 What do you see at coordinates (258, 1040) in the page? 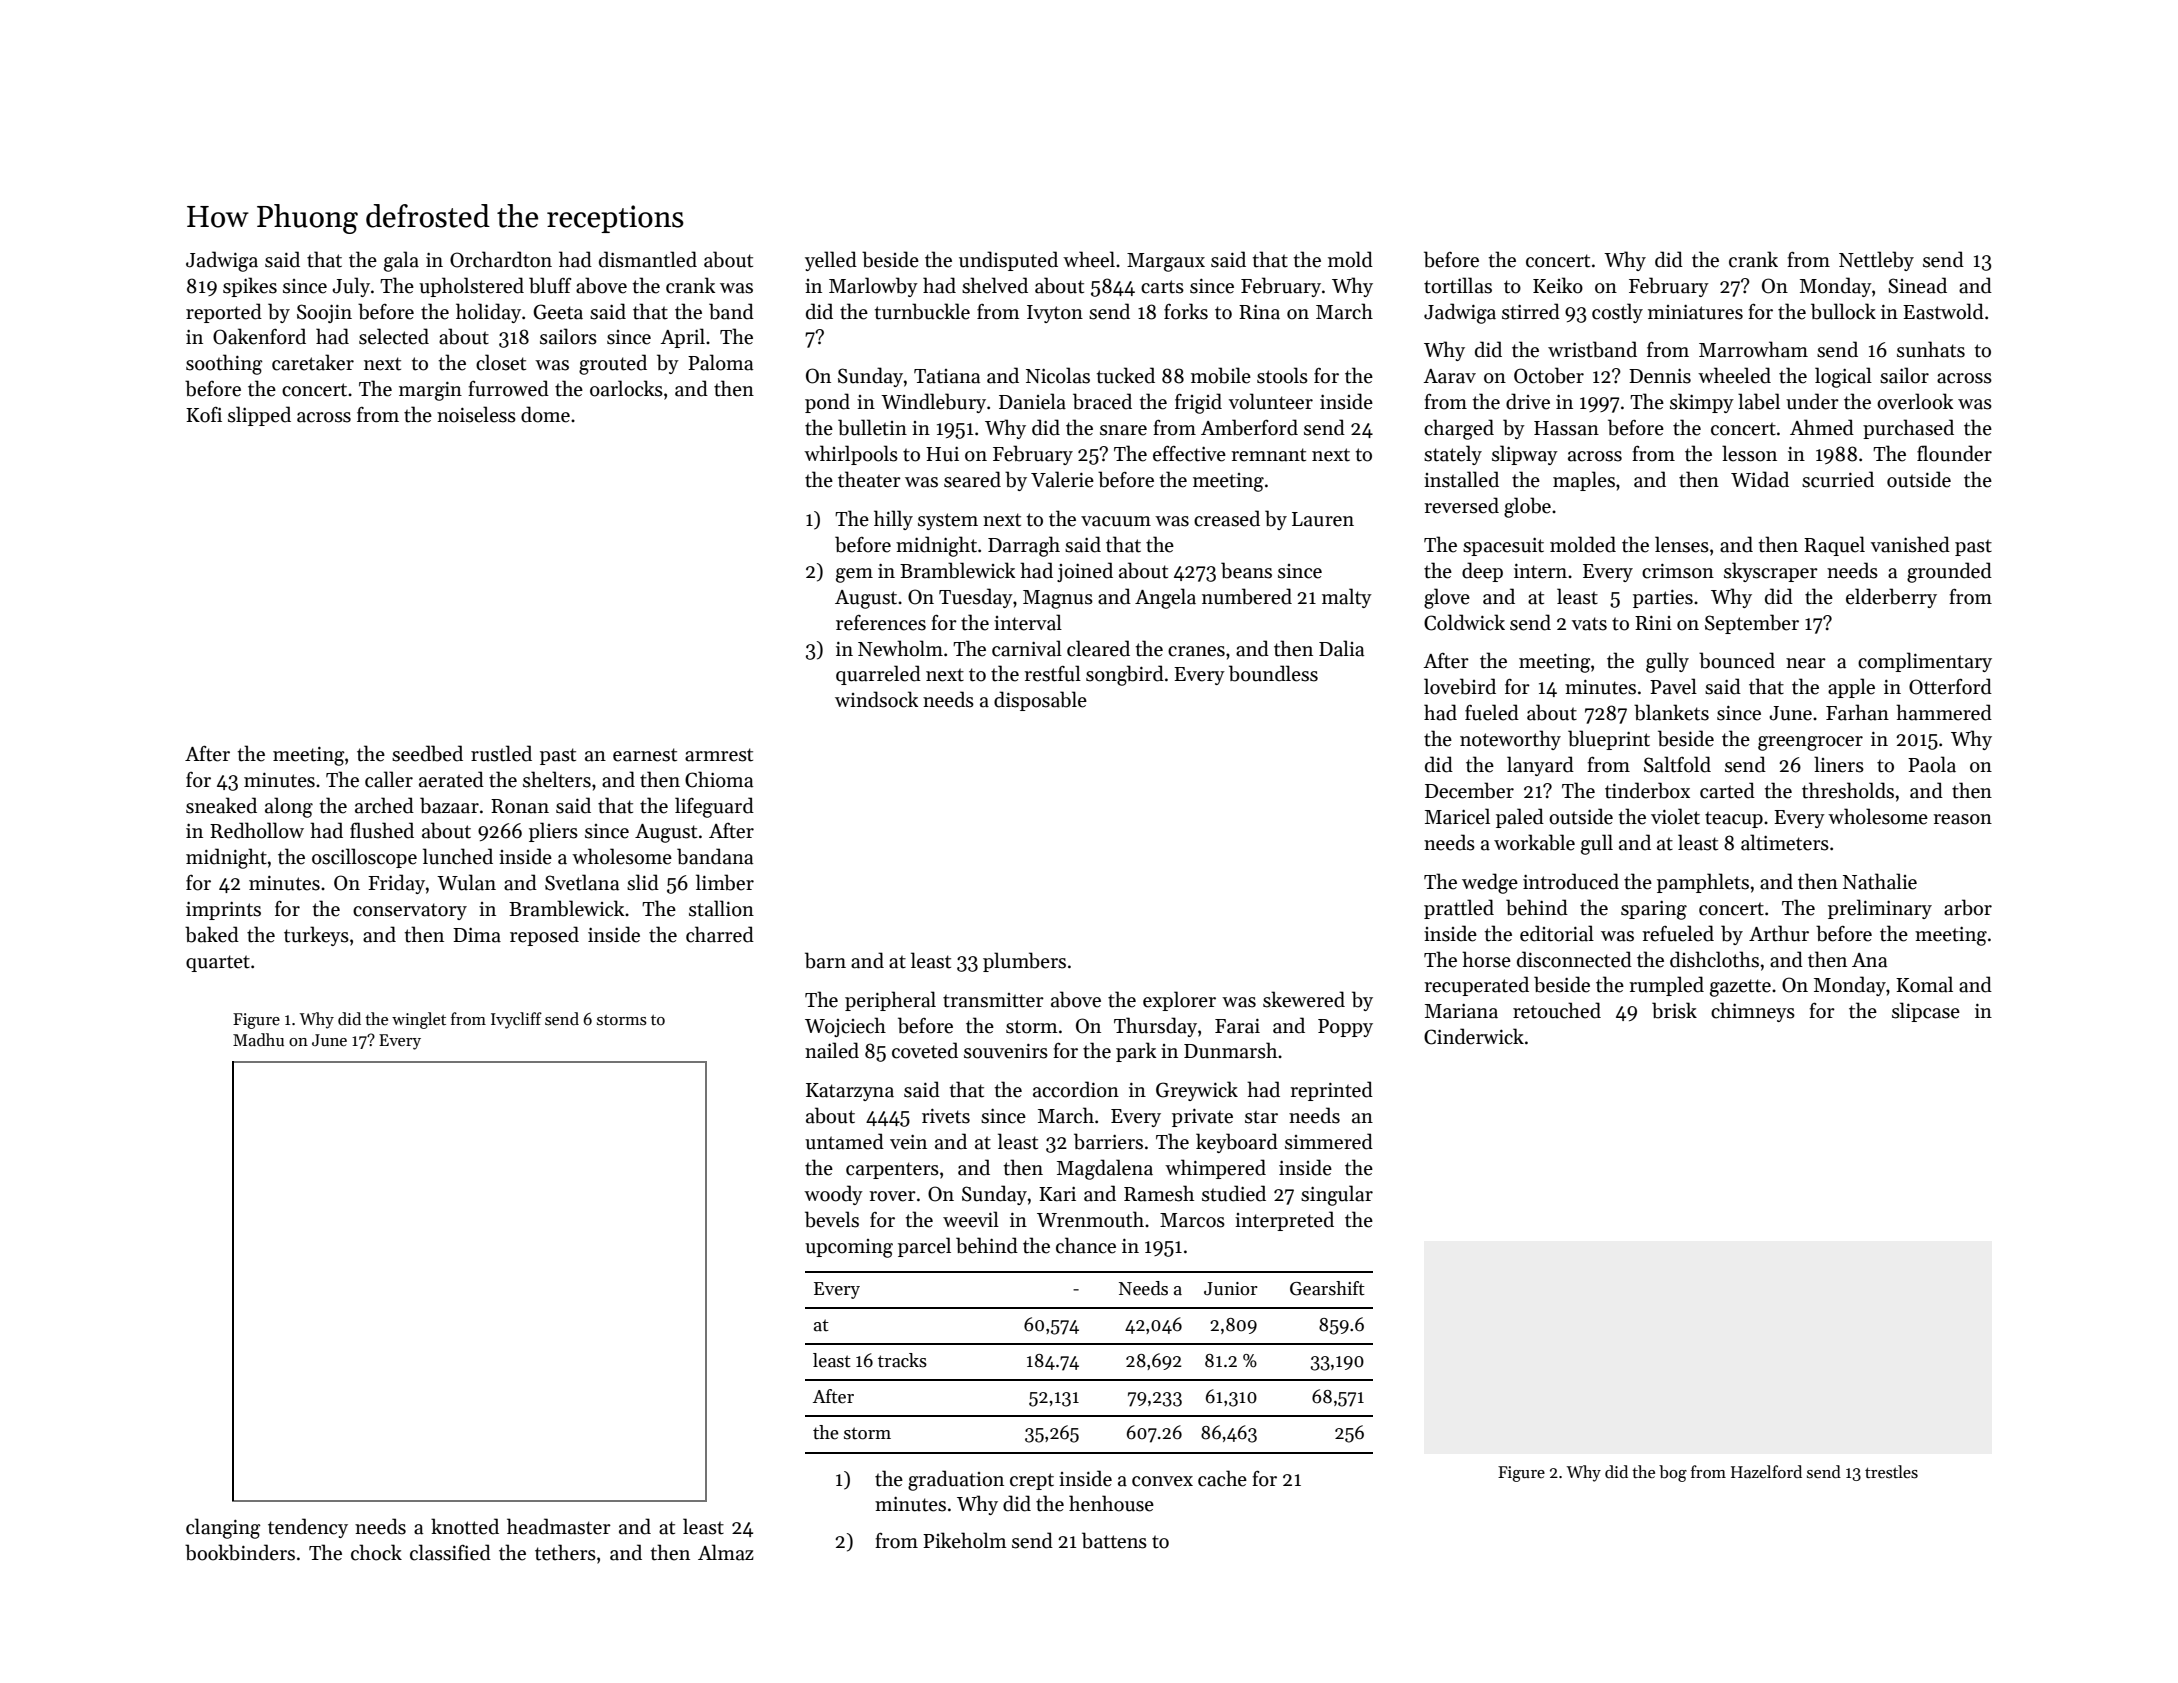
I see `Madhu` at bounding box center [258, 1040].
